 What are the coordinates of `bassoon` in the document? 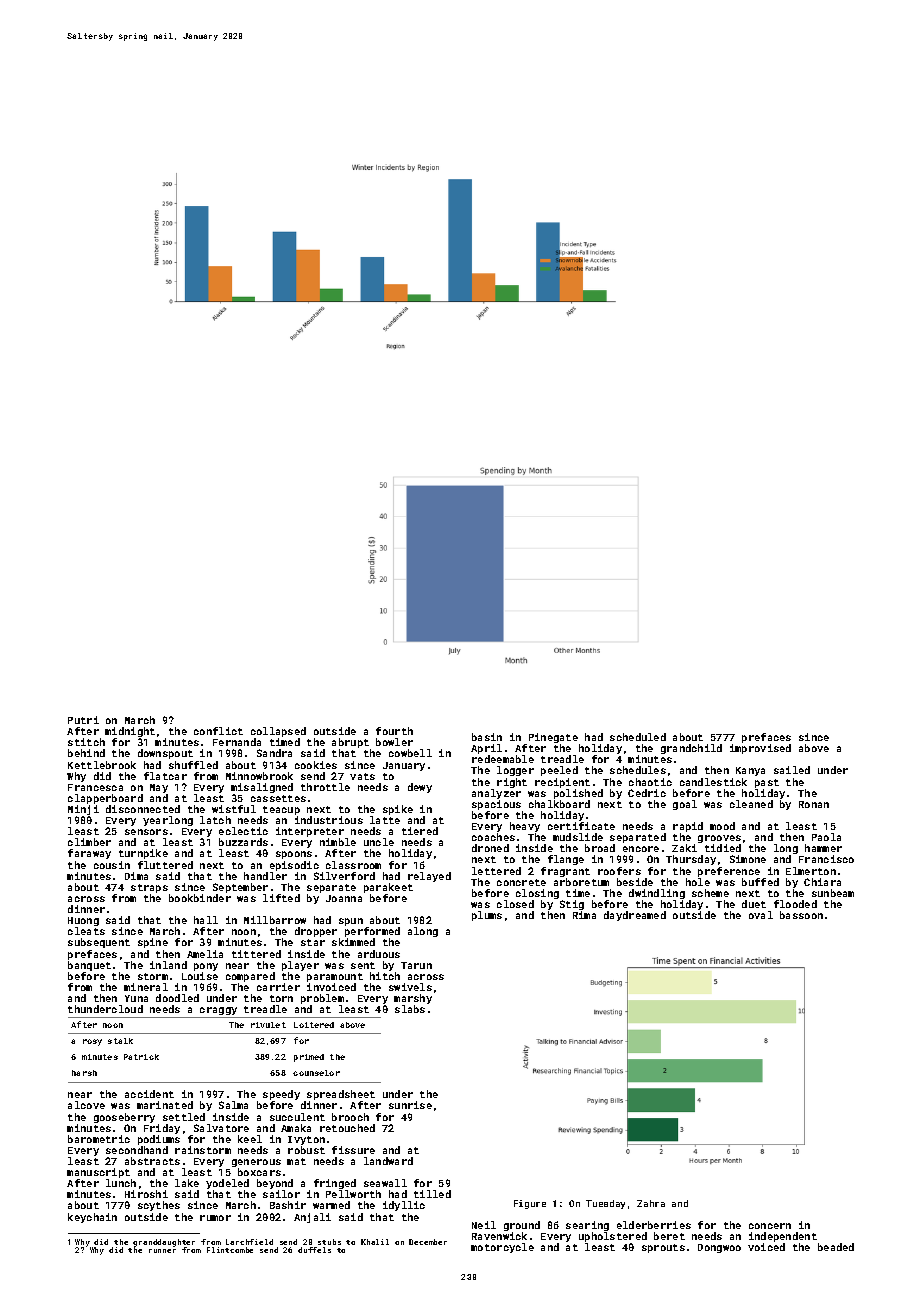 It's located at (801, 915).
